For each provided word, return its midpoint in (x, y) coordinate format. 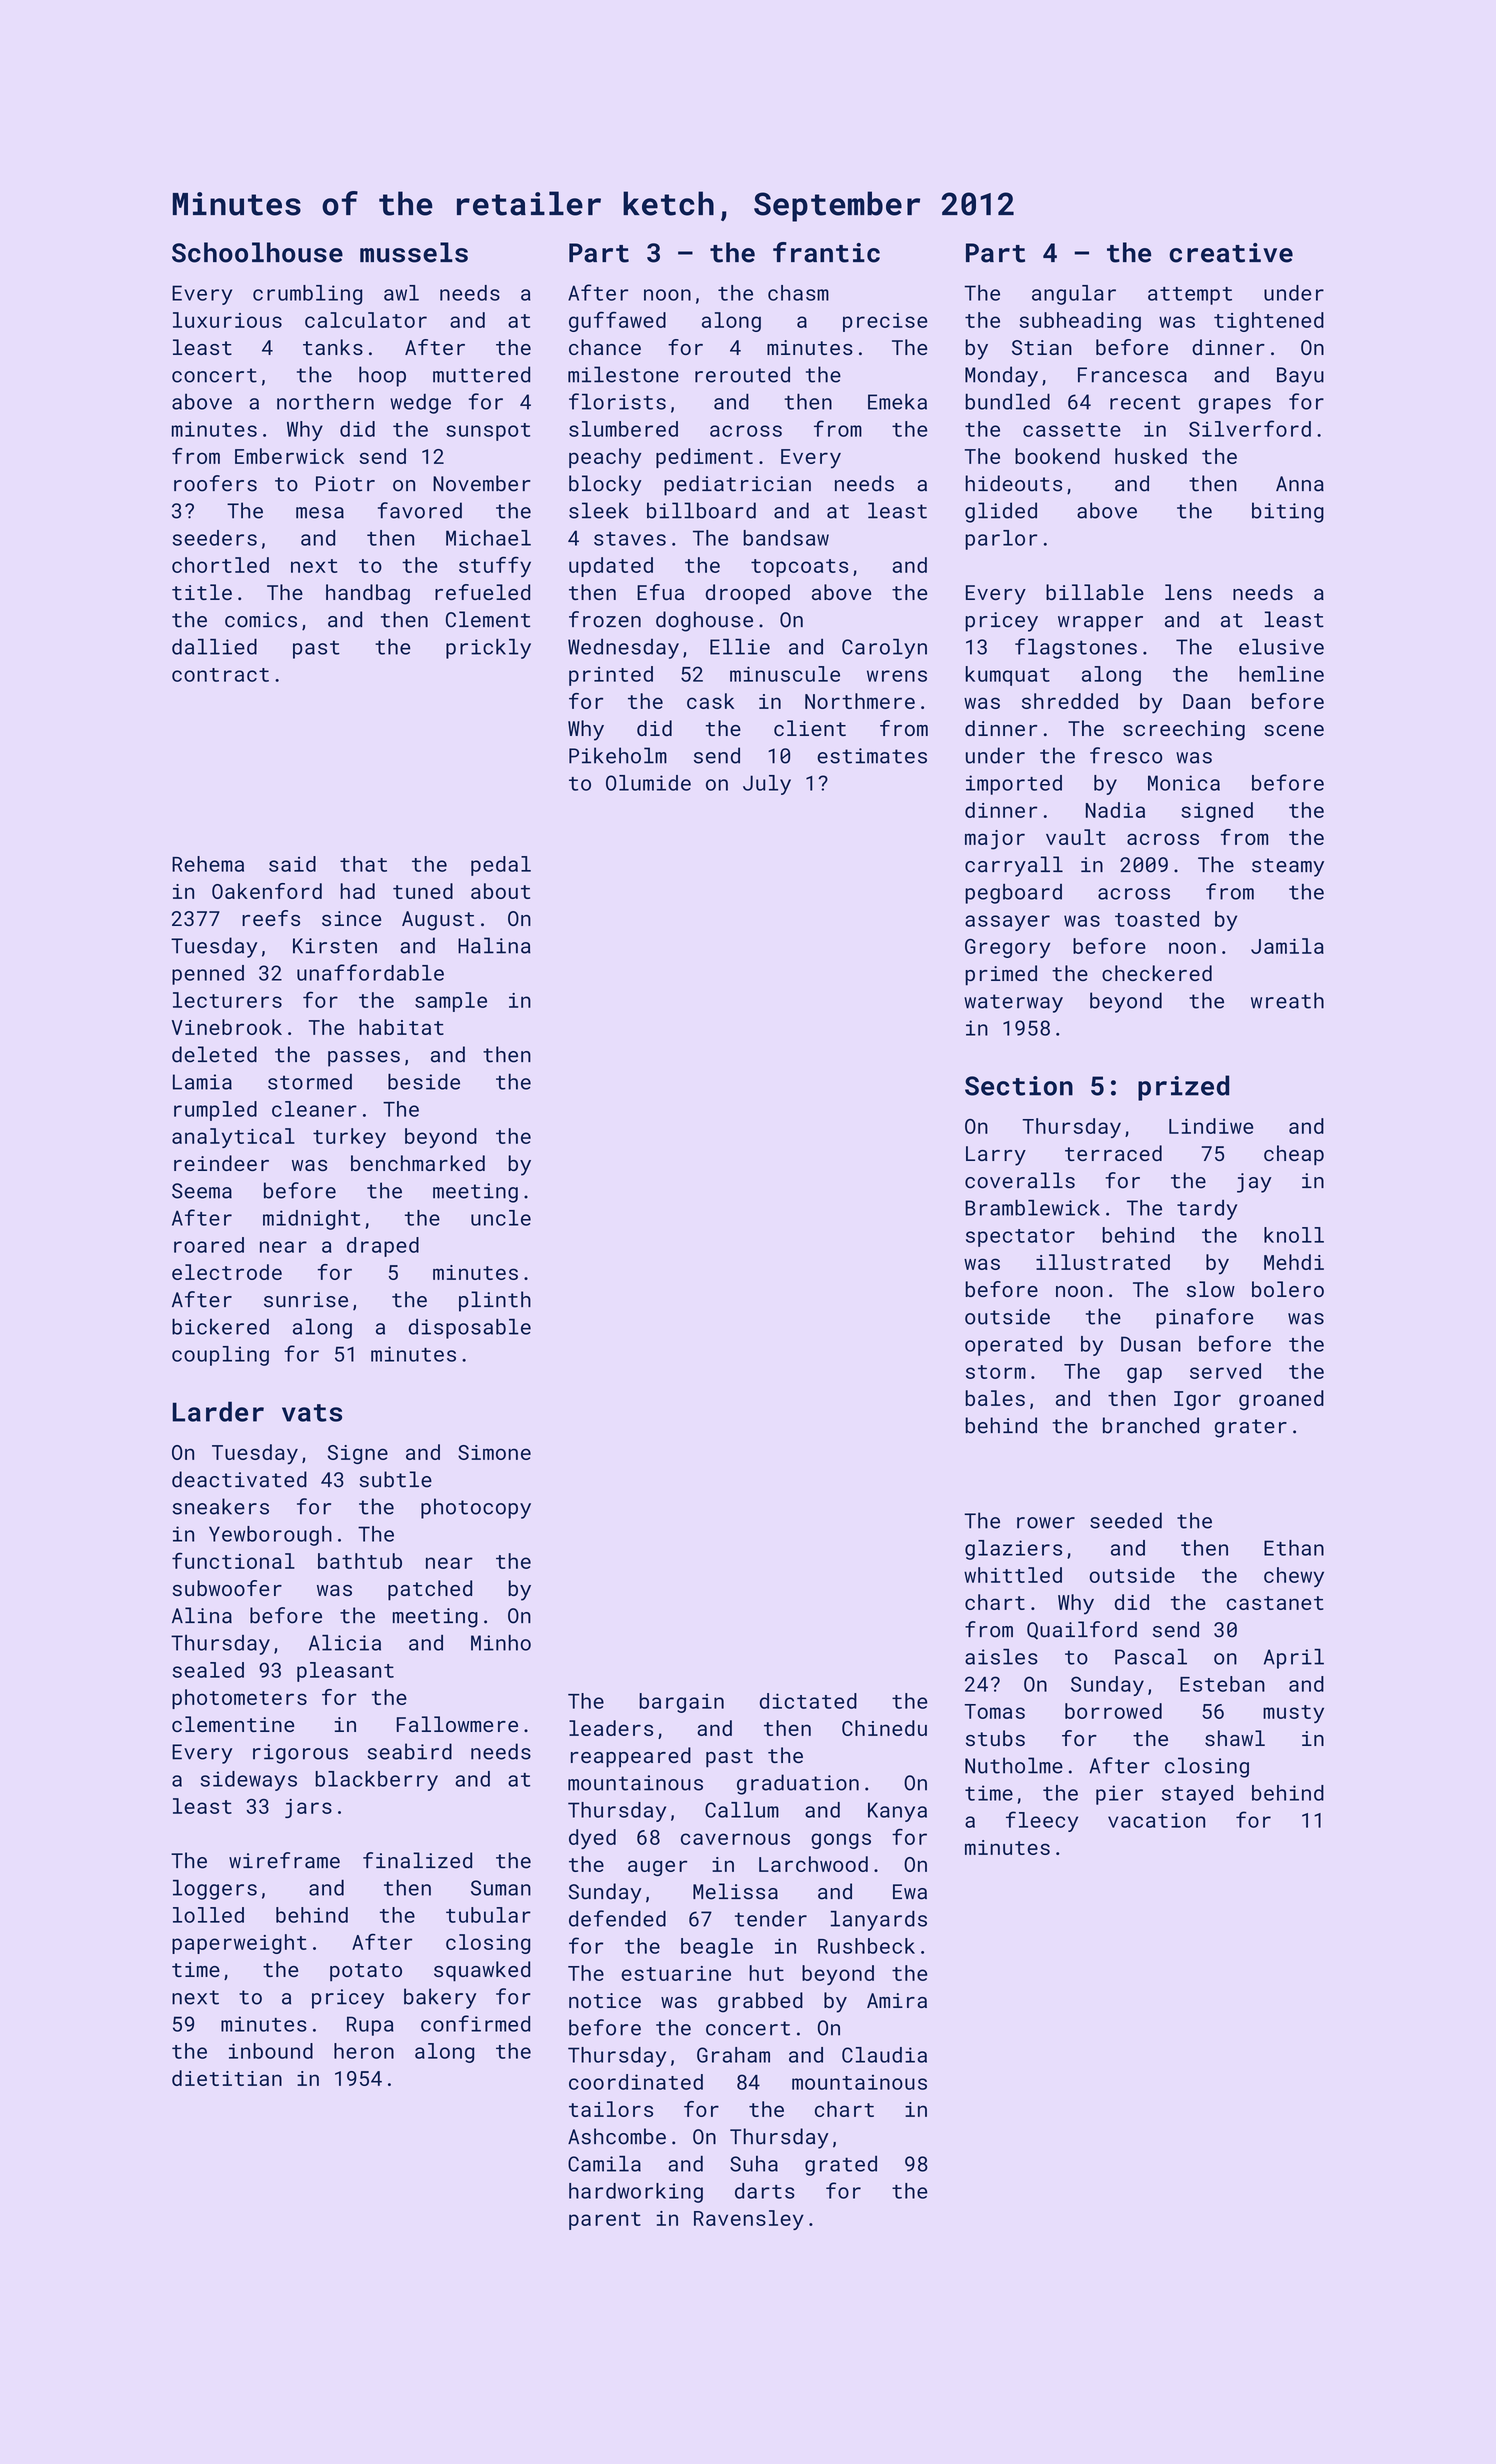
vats (312, 1413)
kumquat (1008, 676)
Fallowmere (457, 1724)
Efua (660, 592)
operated (1013, 1346)
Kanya (897, 1812)
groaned (1281, 1400)
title (202, 592)
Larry (996, 1156)
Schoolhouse (257, 252)
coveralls (1020, 1180)
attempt (1190, 296)
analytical (233, 1138)
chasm (798, 293)
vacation (1156, 1820)
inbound (271, 2051)
